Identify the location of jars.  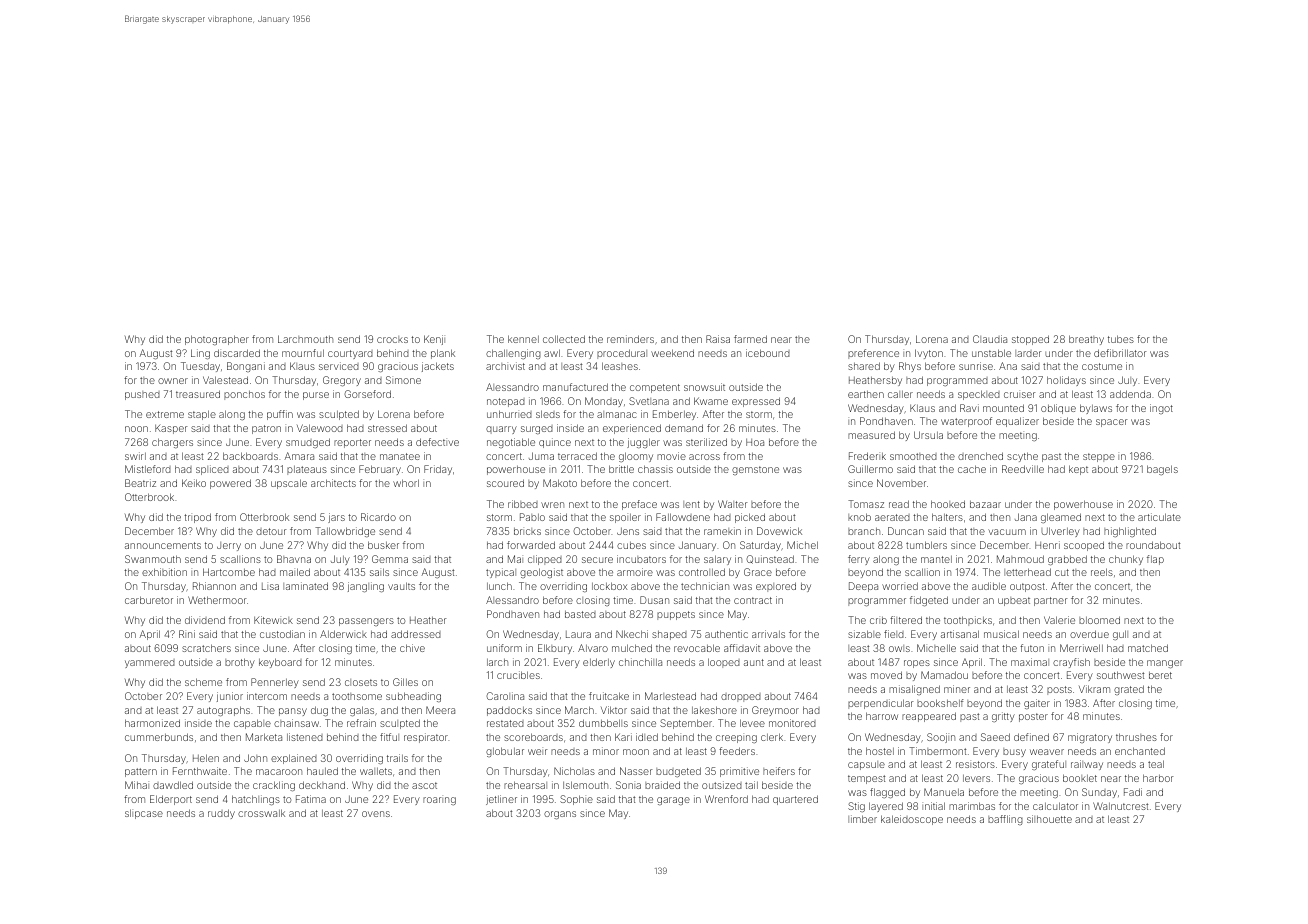
(336, 518).
